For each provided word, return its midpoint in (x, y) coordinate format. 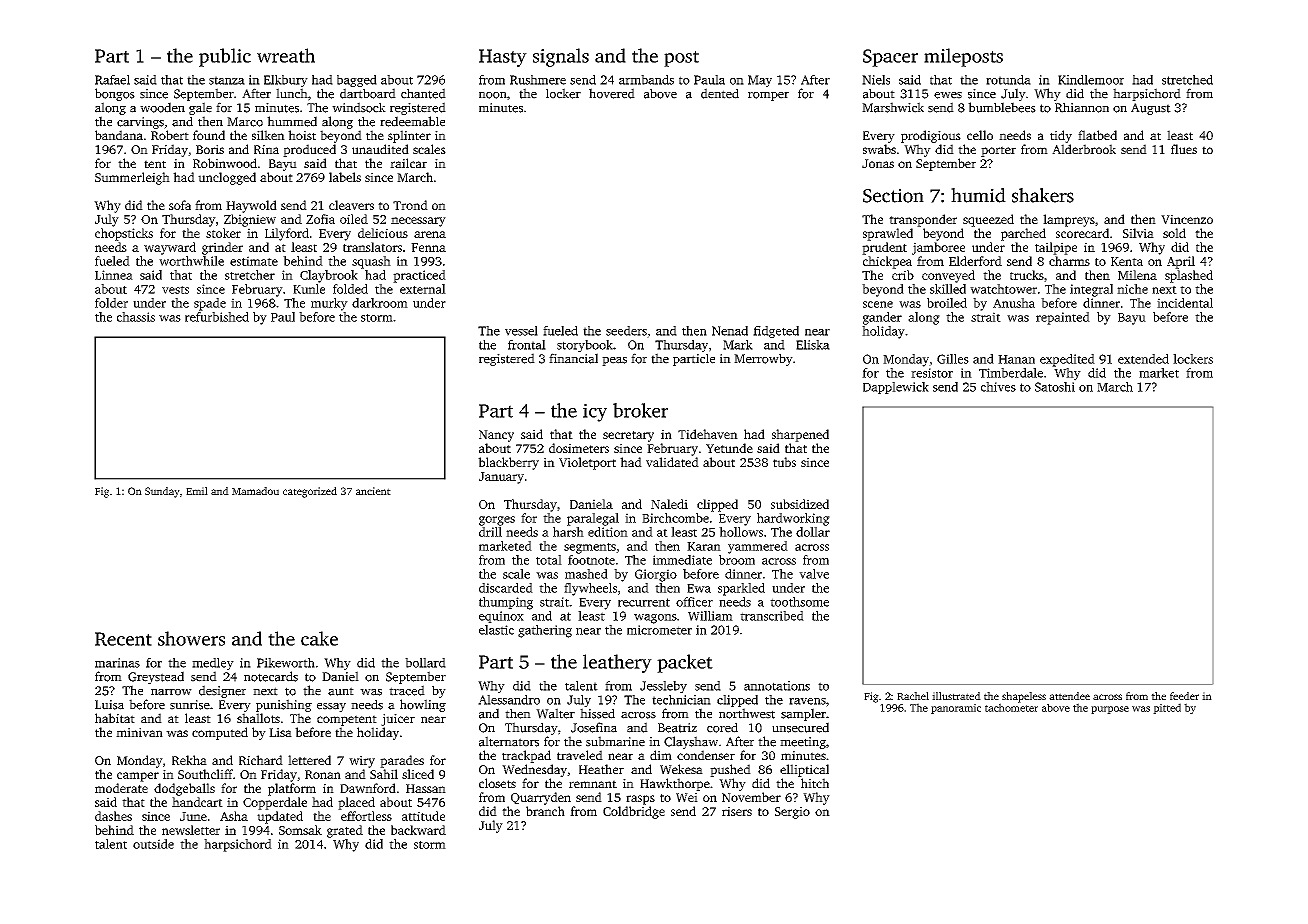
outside (153, 844)
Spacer (890, 58)
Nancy (496, 436)
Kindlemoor (1091, 80)
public (225, 57)
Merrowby (763, 359)
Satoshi (1055, 387)
